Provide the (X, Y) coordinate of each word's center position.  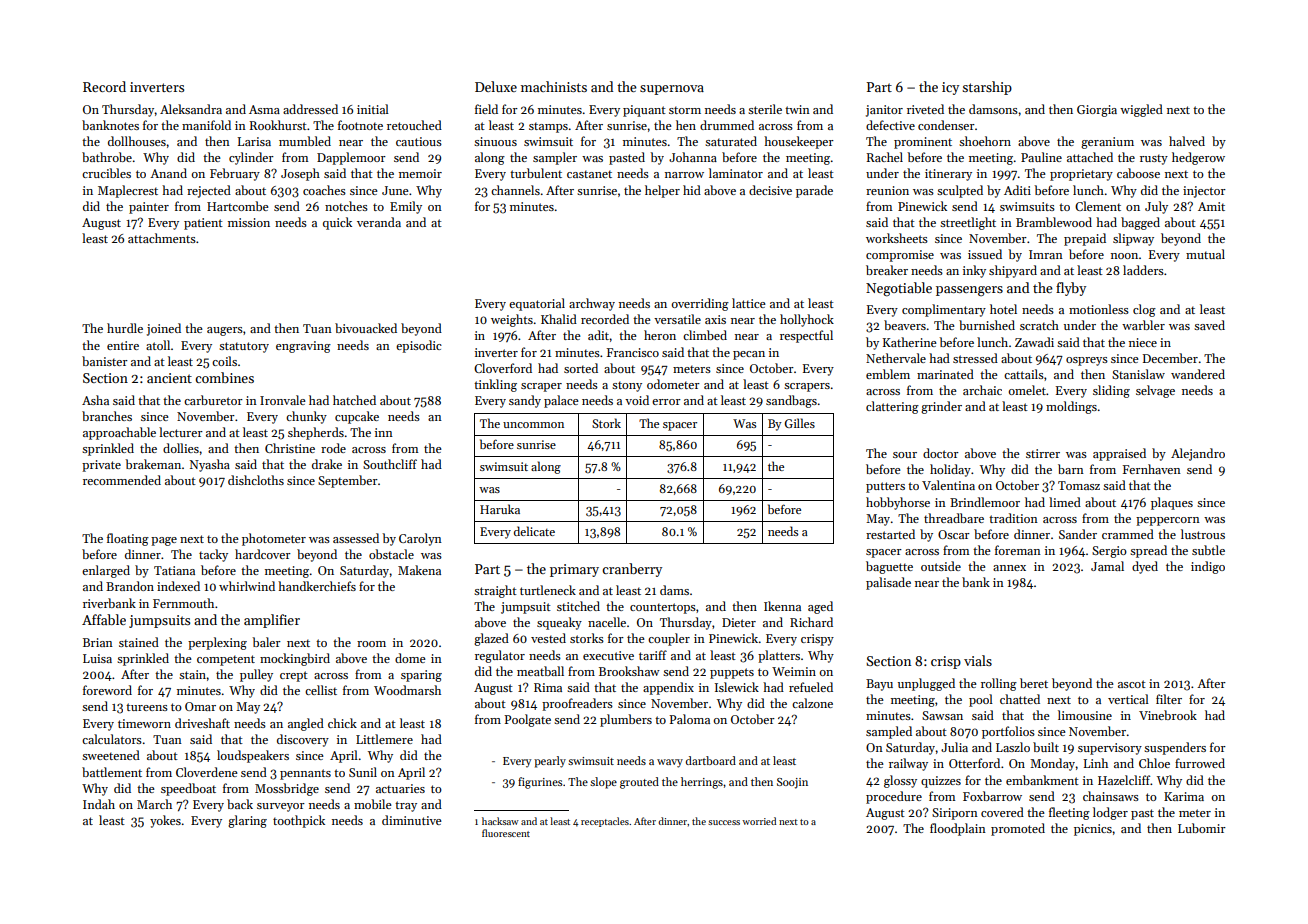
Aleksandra (191, 109)
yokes (165, 821)
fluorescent (506, 833)
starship (987, 88)
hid (692, 190)
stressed (975, 358)
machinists (554, 86)
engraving (303, 347)
